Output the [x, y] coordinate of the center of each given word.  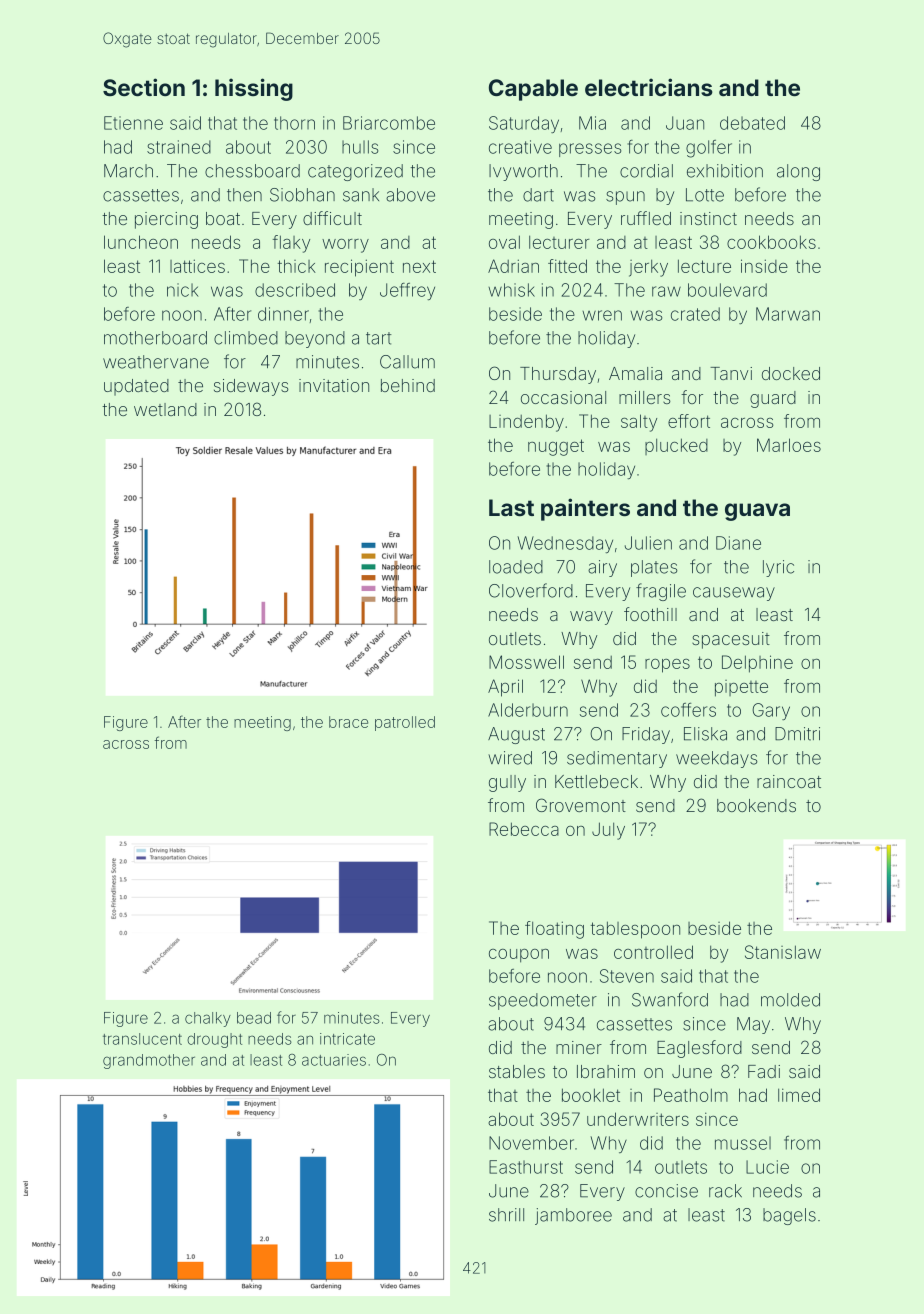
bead [254, 1018]
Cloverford [531, 590]
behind [408, 385]
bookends [756, 805]
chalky [208, 1019]
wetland [165, 409]
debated [752, 123]
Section [144, 87]
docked [791, 373]
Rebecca [524, 829]
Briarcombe [389, 123]
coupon [519, 956]
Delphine [757, 664]
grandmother [149, 1061]
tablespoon [635, 930]
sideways [251, 387]
